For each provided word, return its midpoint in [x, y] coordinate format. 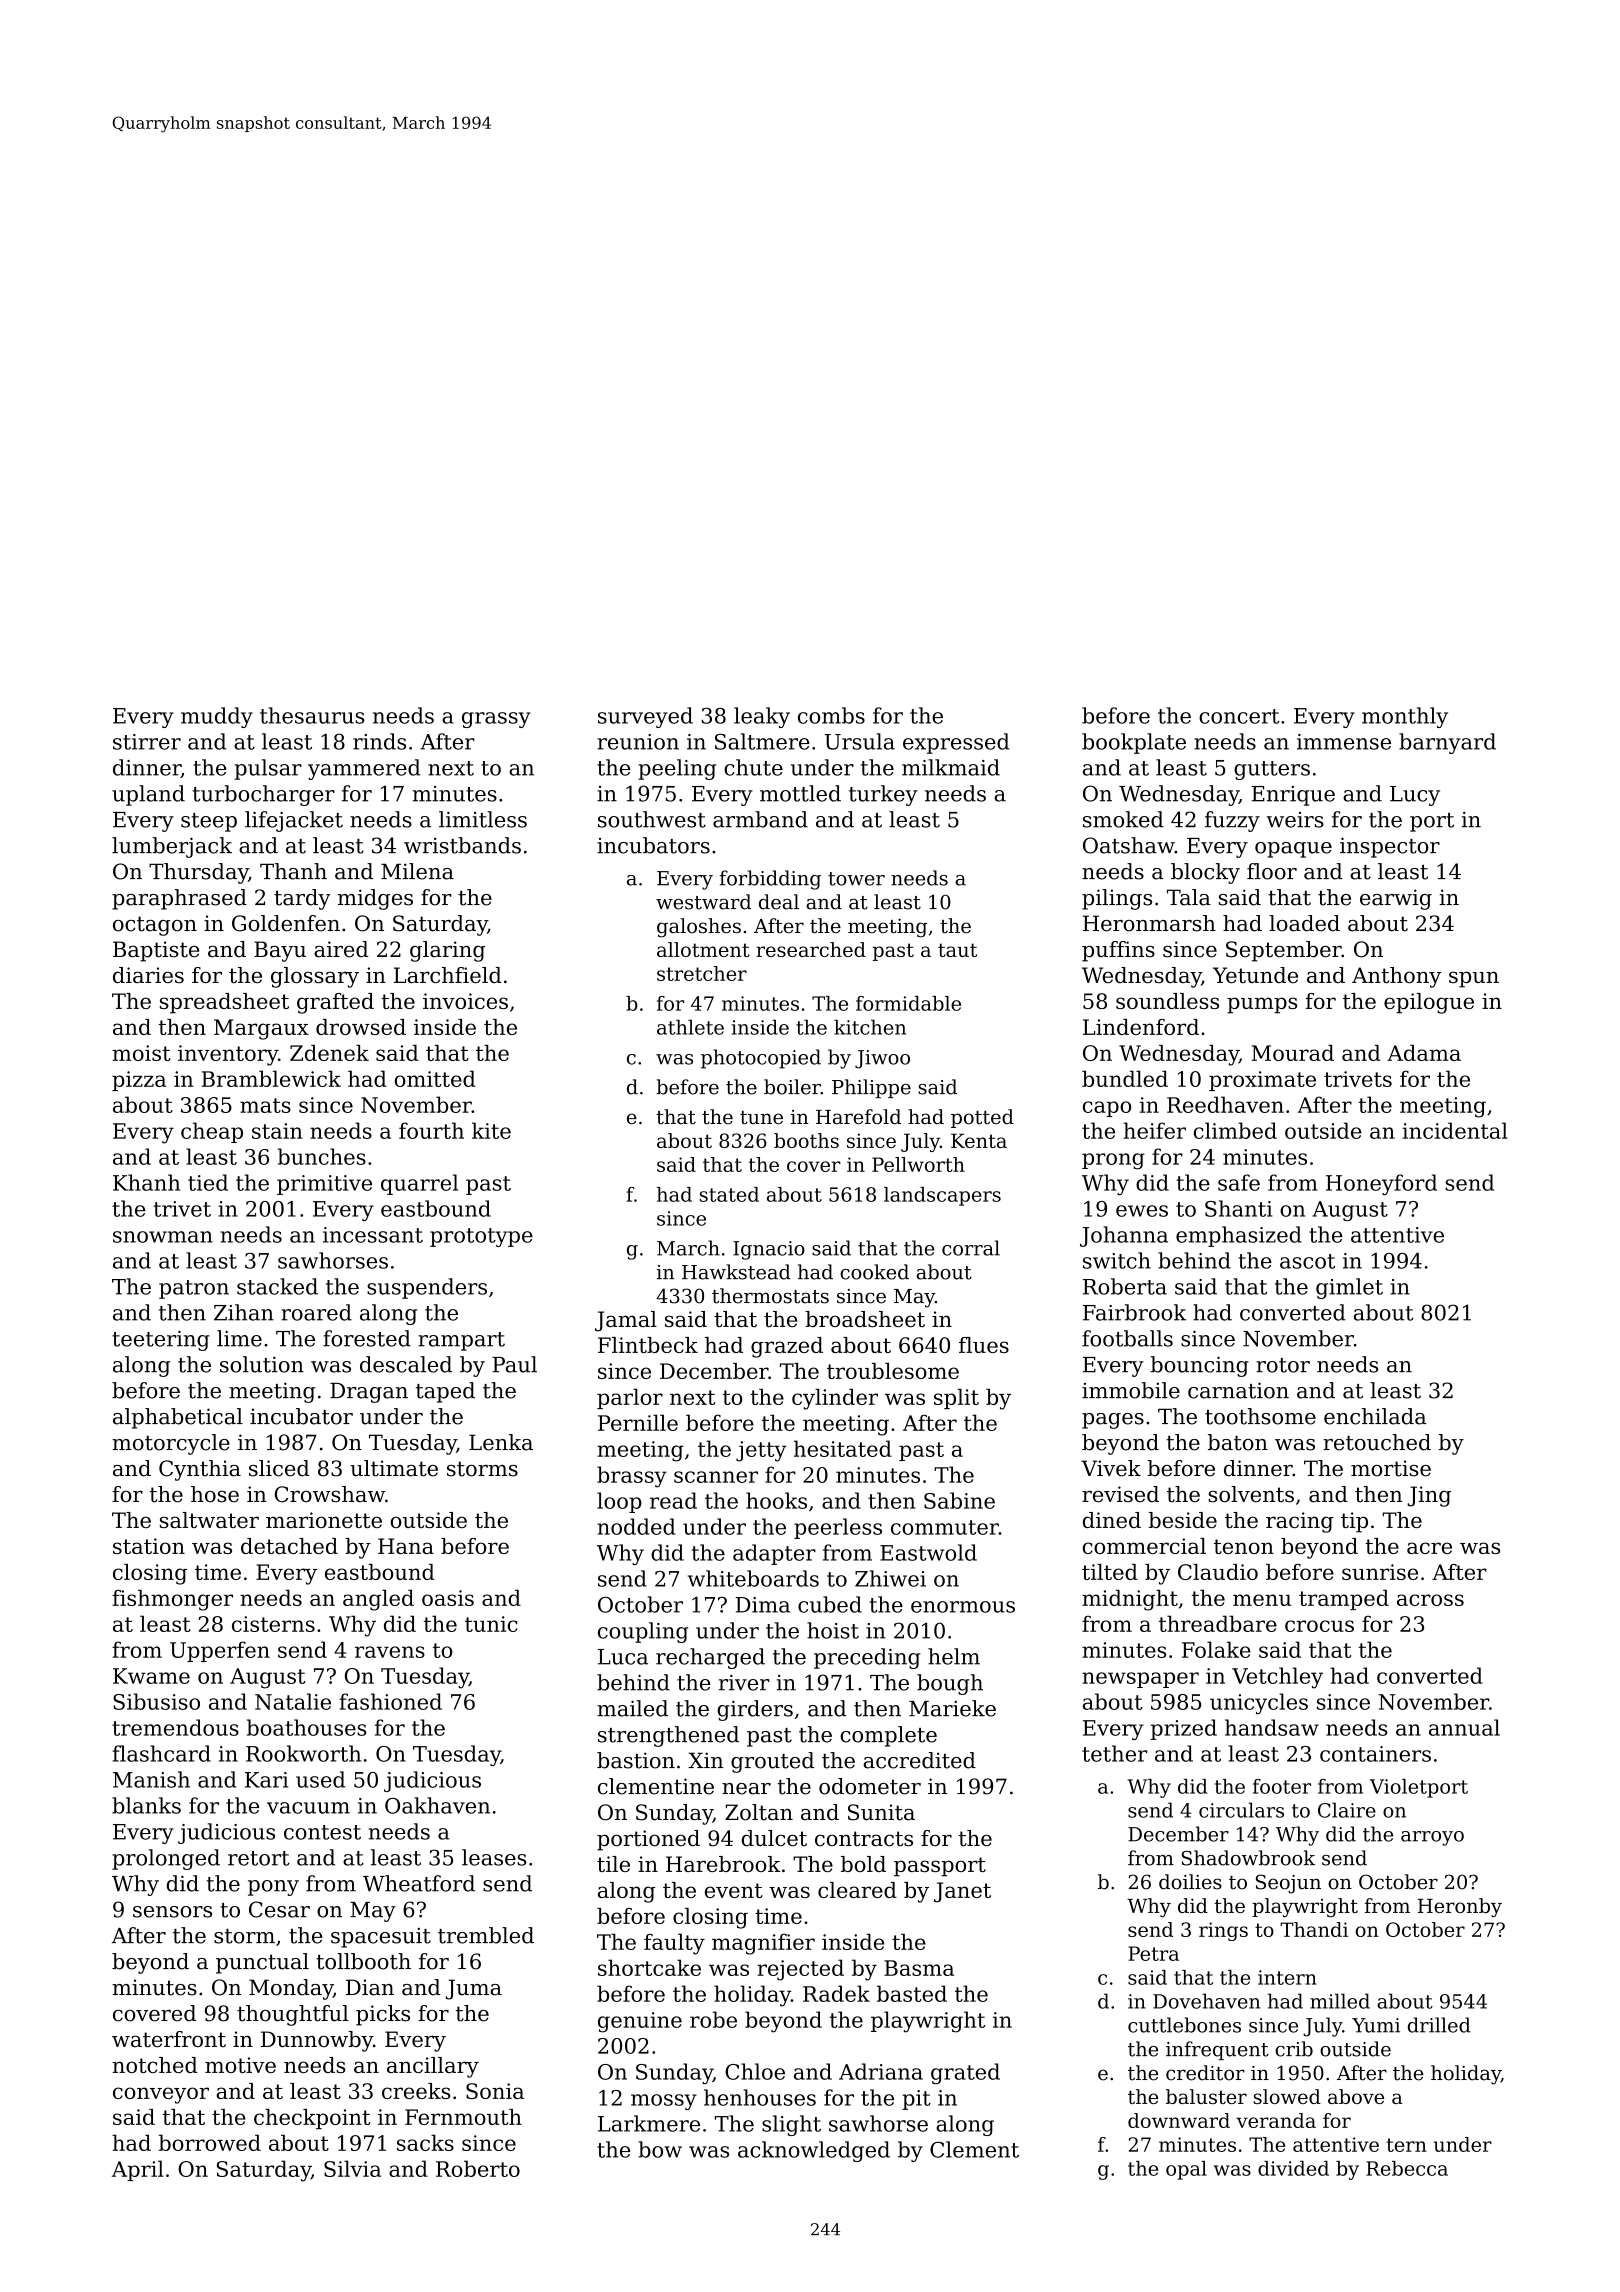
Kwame [151, 1676]
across [1430, 1600]
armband [760, 819]
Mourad [1293, 1053]
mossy [664, 2102]
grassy [496, 720]
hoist [833, 1630]
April [138, 2170]
